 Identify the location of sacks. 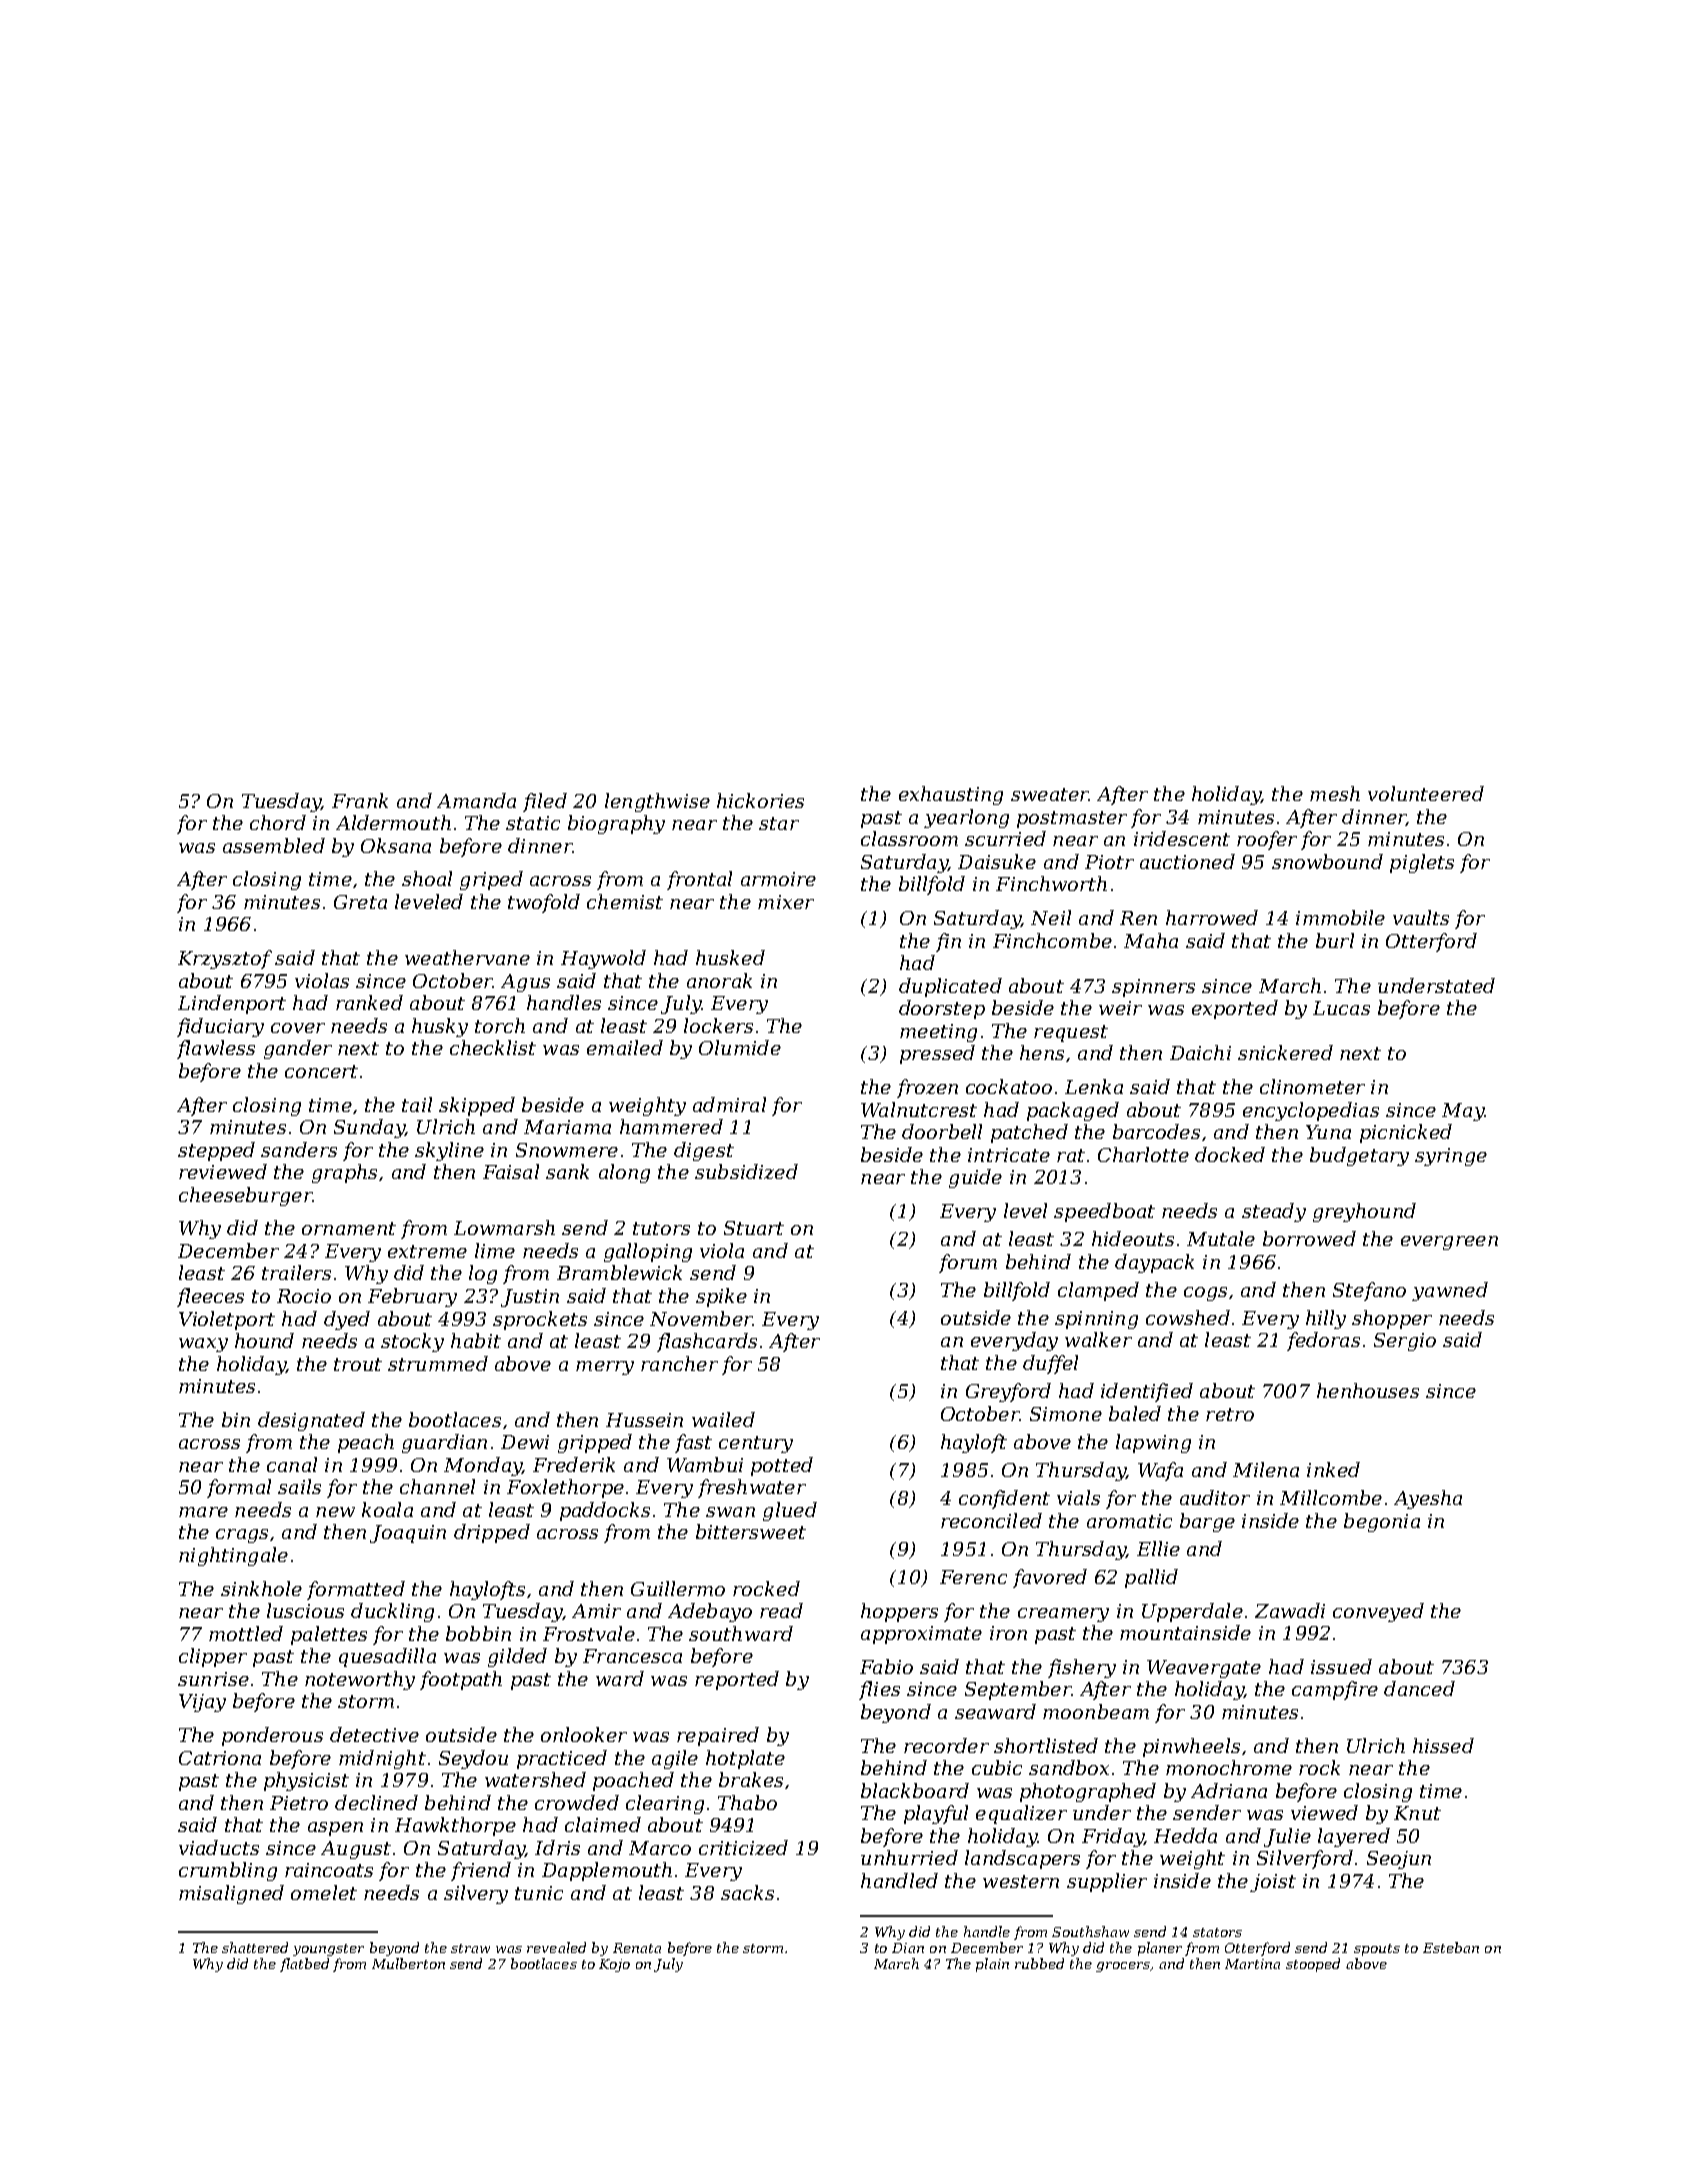
(747, 1892).
